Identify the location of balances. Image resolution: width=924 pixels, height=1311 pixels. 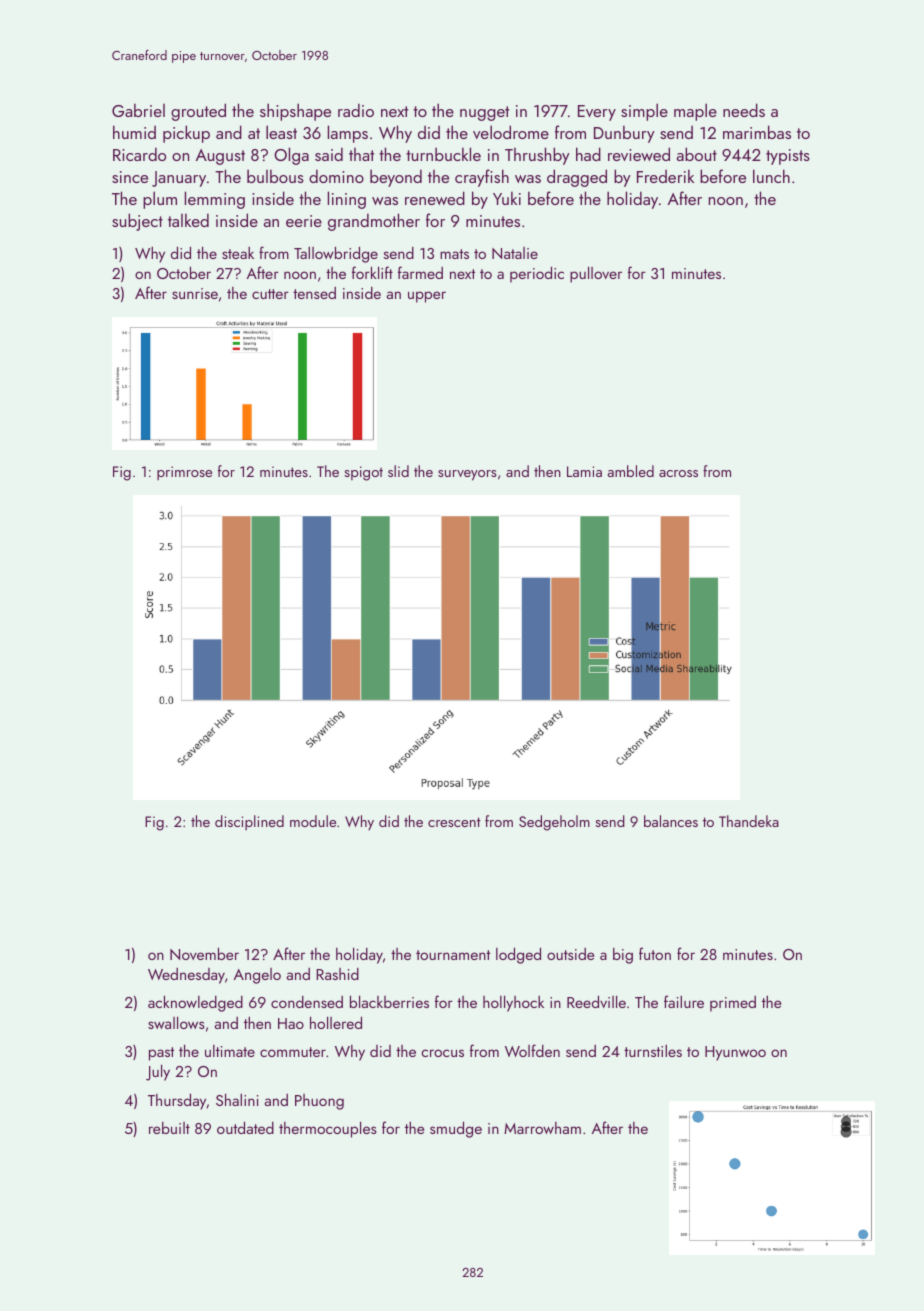
(671, 821).
